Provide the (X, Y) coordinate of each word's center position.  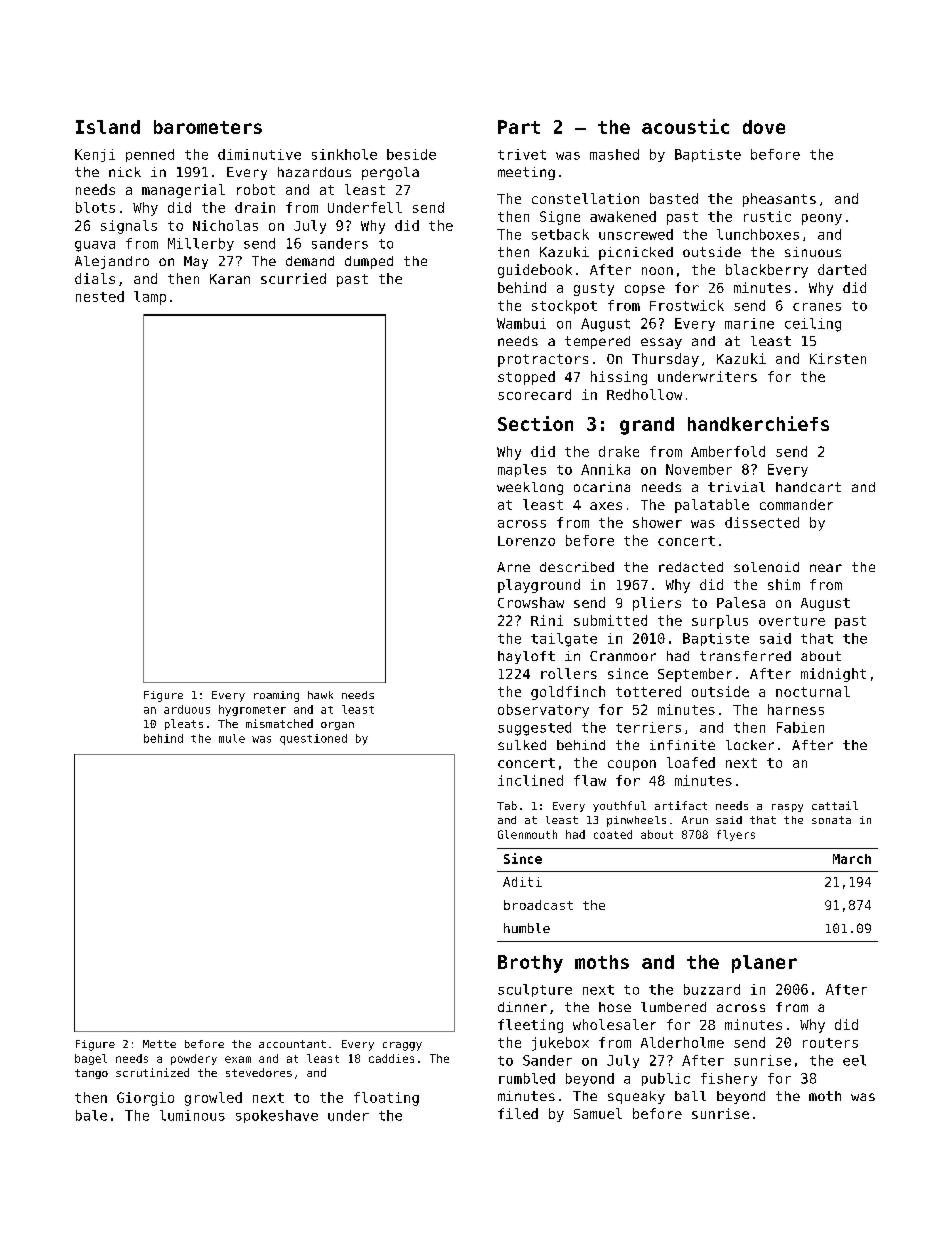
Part (519, 127)
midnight (833, 675)
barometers (208, 127)
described (577, 567)
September (695, 675)
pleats (184, 724)
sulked (522, 745)
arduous (187, 709)
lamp (150, 298)
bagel (91, 1059)
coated (613, 834)
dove (764, 127)
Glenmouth (527, 834)
